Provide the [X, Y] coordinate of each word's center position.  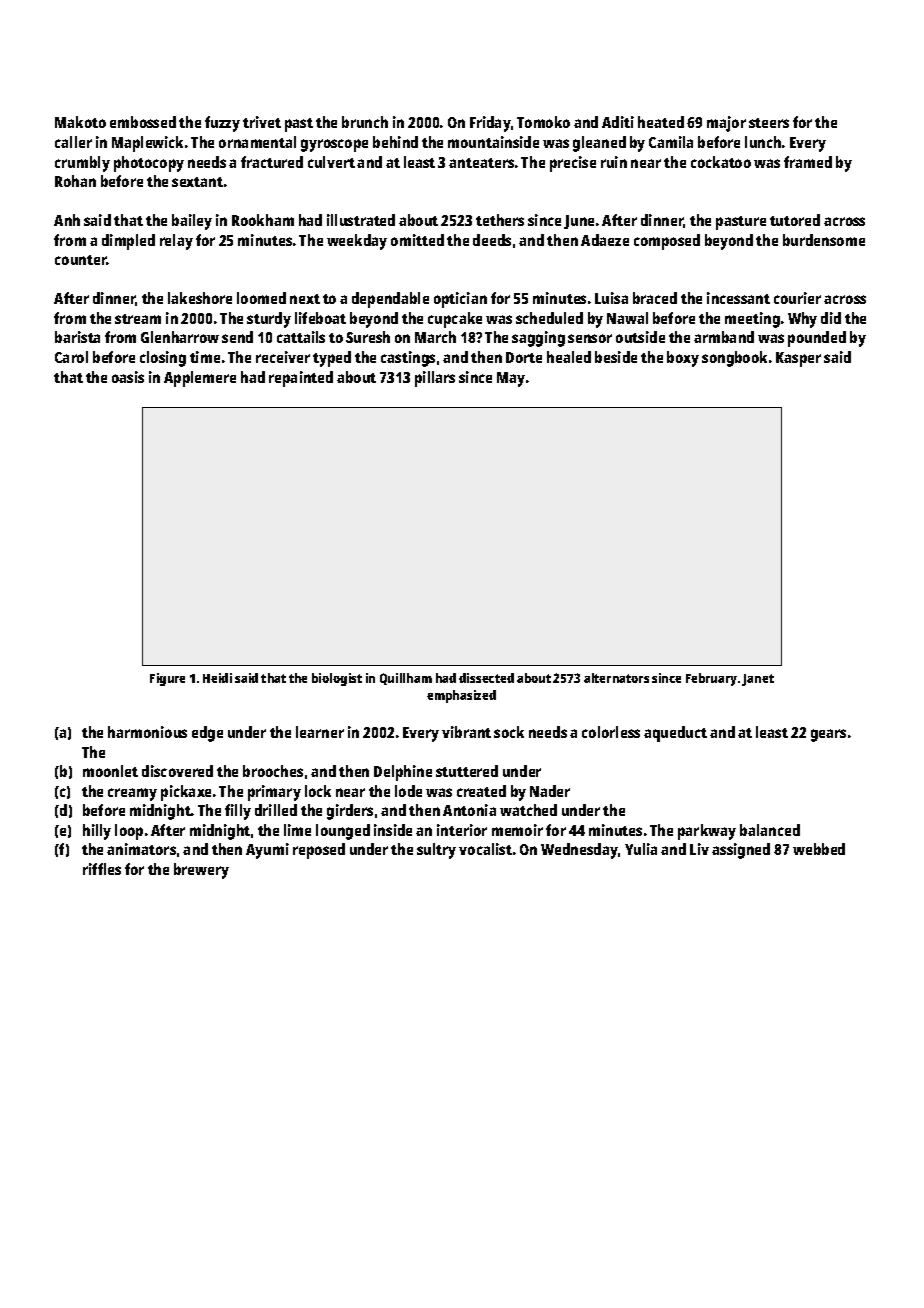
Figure [167, 679]
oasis [128, 377]
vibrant [466, 732]
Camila [671, 142]
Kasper [798, 359]
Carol [71, 357]
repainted [301, 379]
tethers [500, 220]
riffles [102, 869]
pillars [435, 379]
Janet [758, 680]
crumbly [82, 164]
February [711, 679]
